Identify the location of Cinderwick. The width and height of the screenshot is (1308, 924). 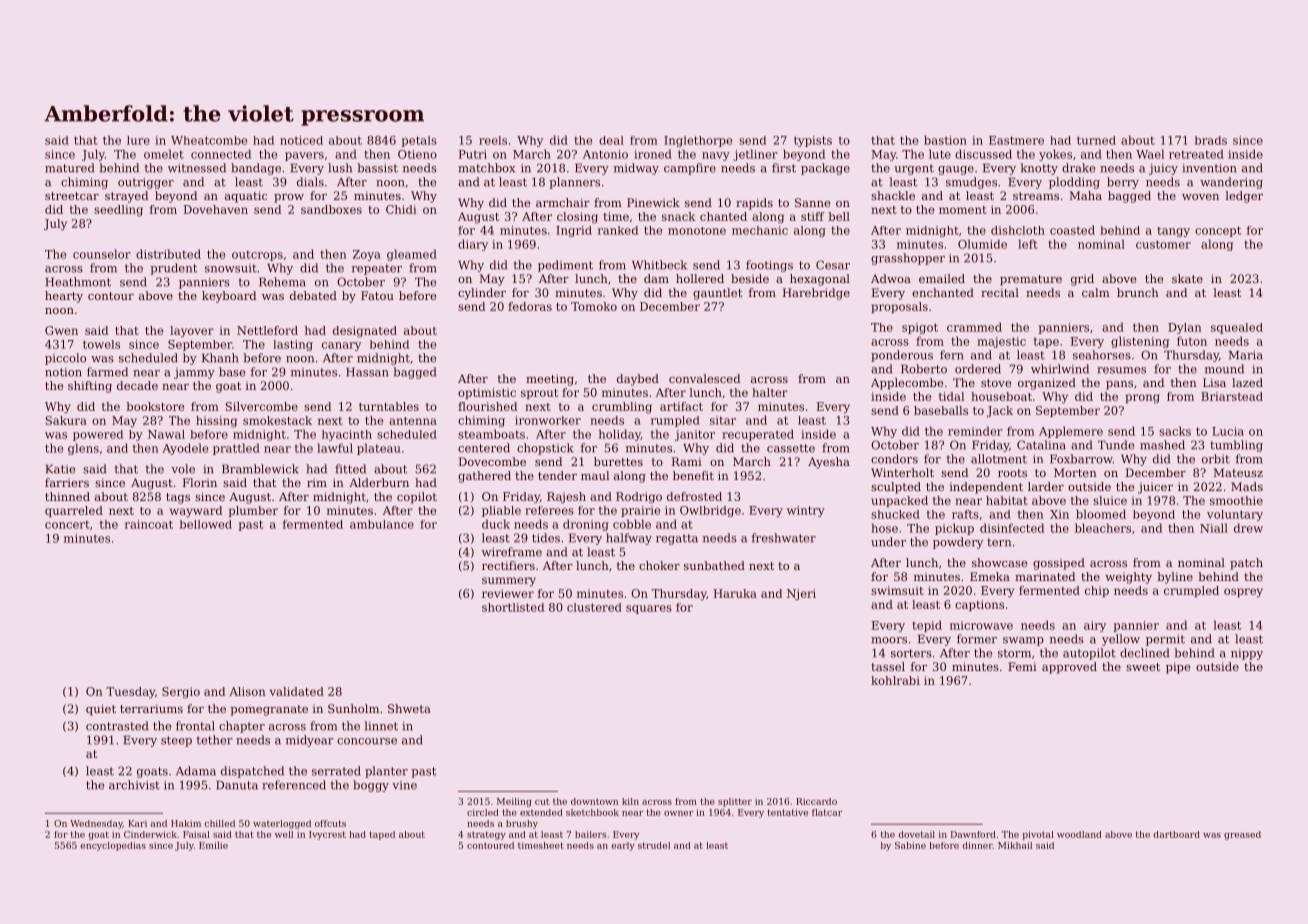
(150, 834).
